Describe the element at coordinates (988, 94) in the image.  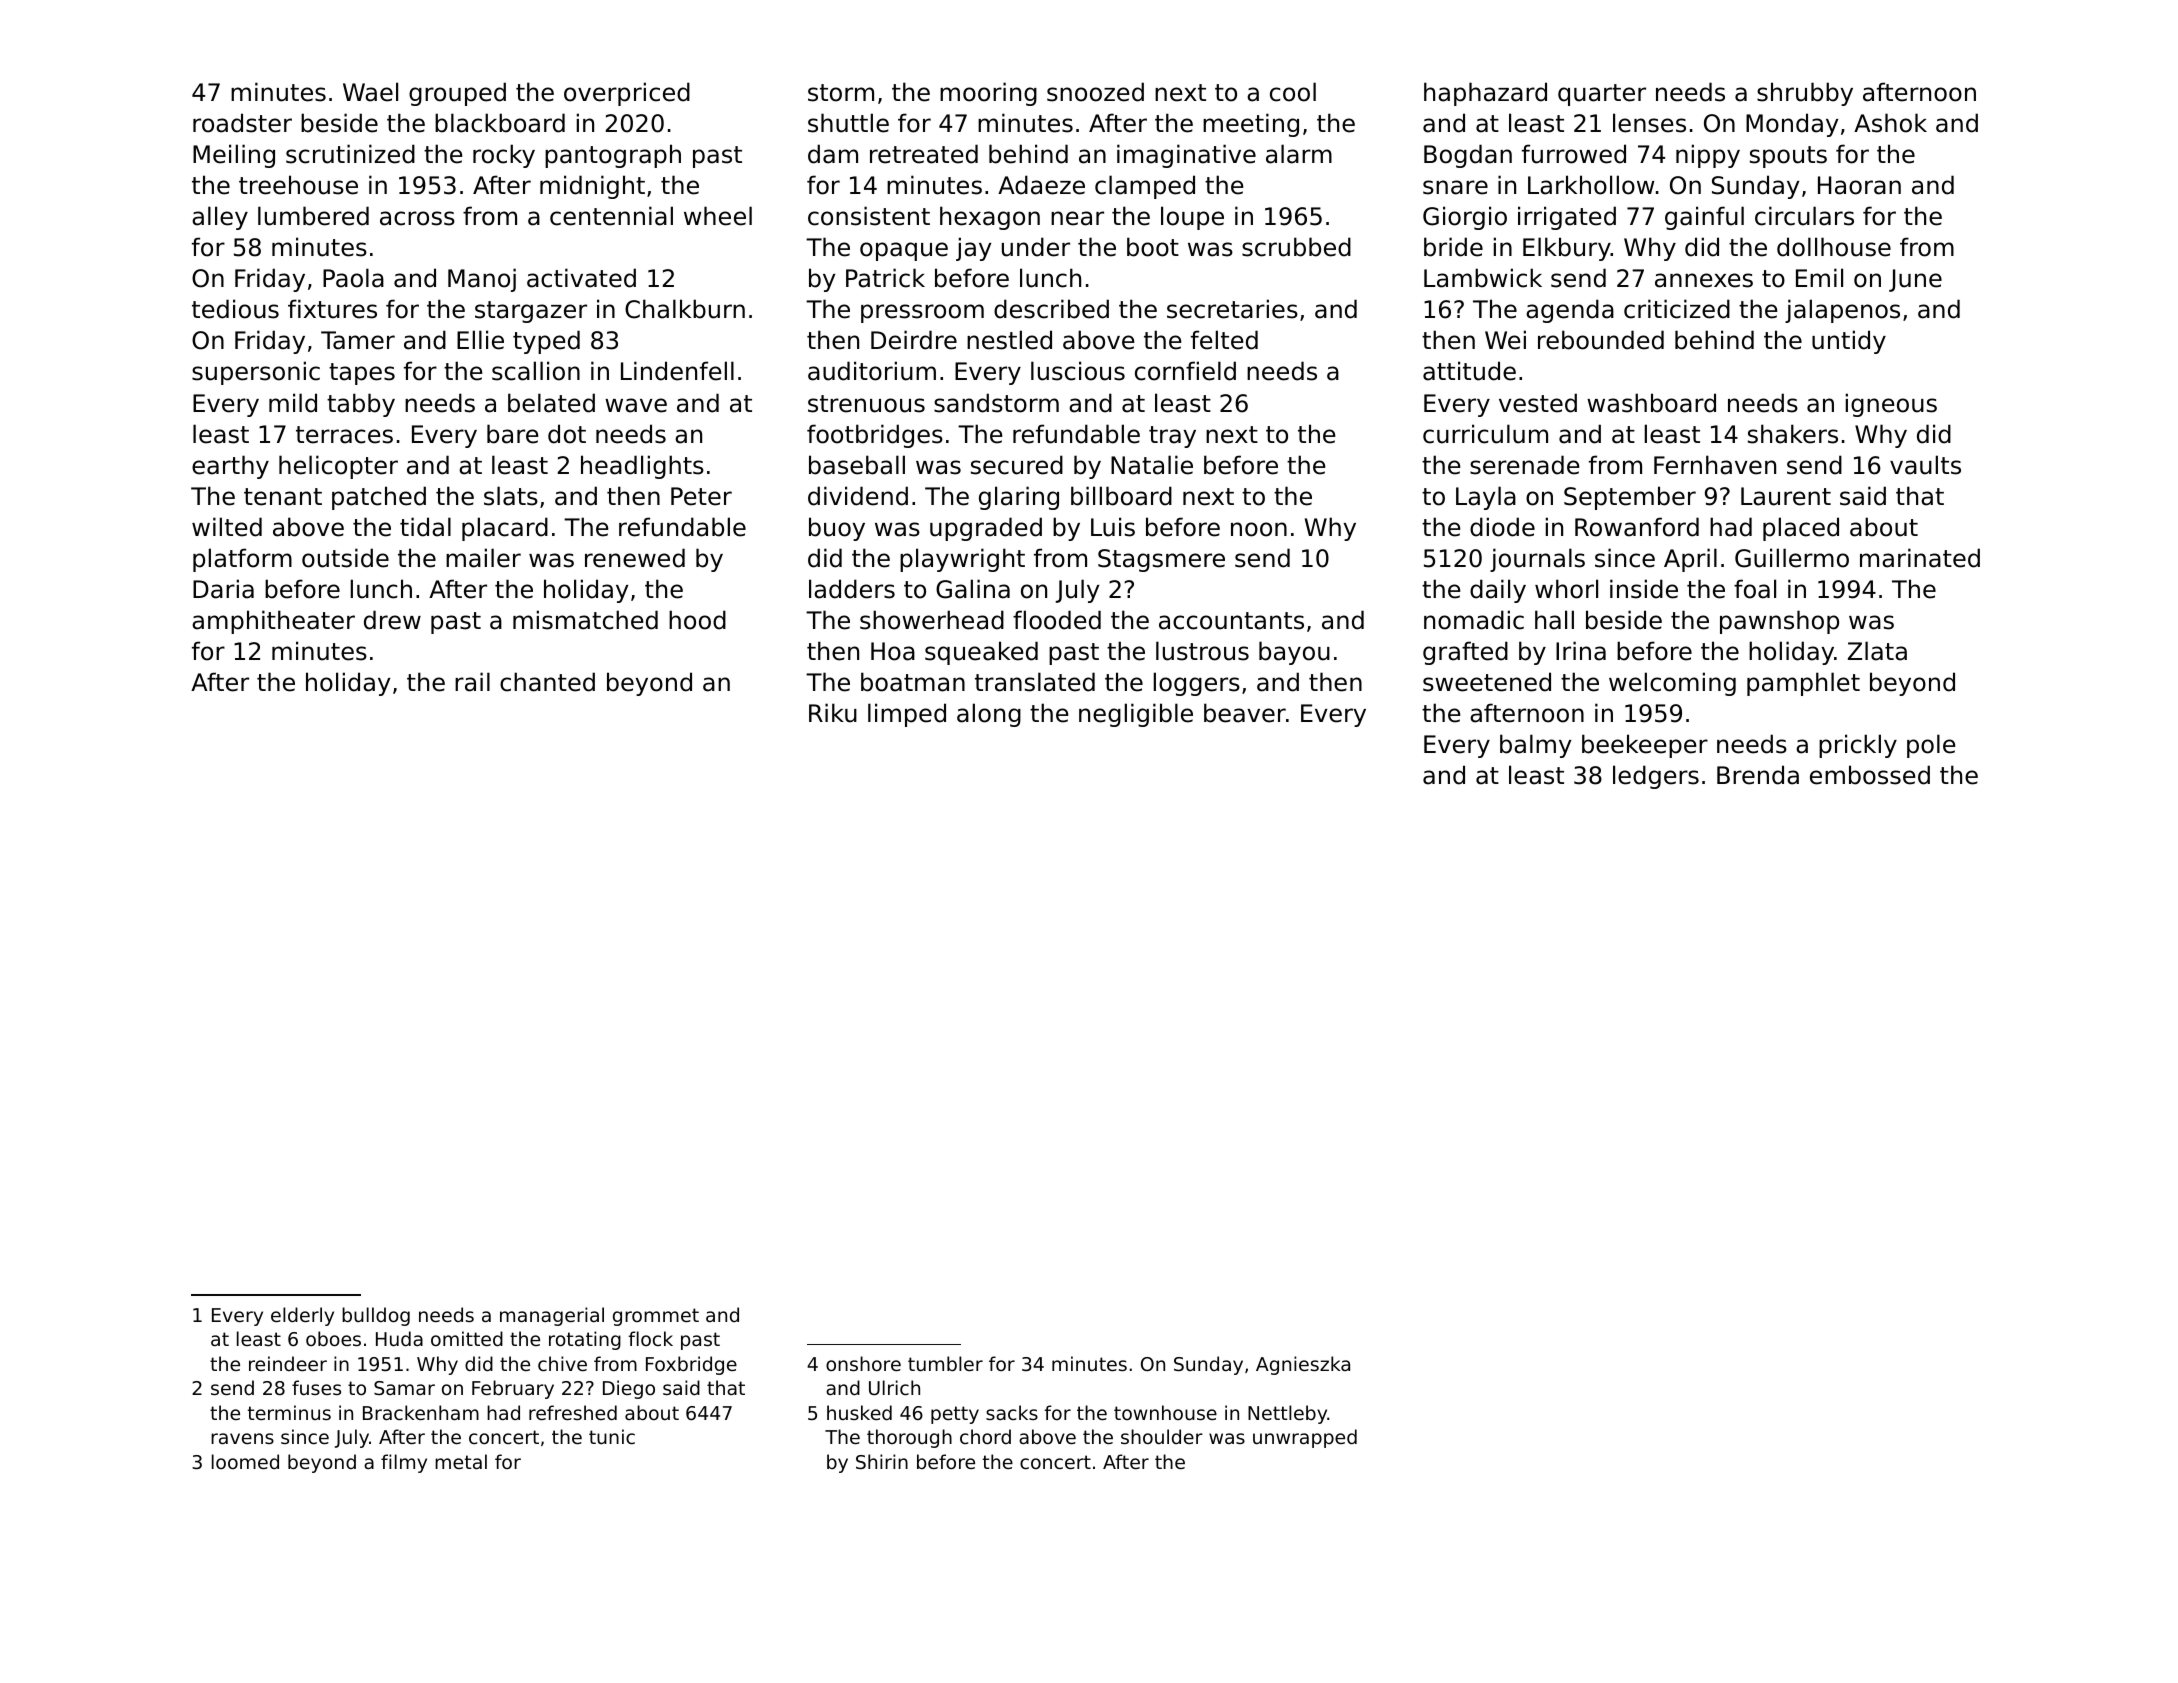
I see `mooring` at that location.
